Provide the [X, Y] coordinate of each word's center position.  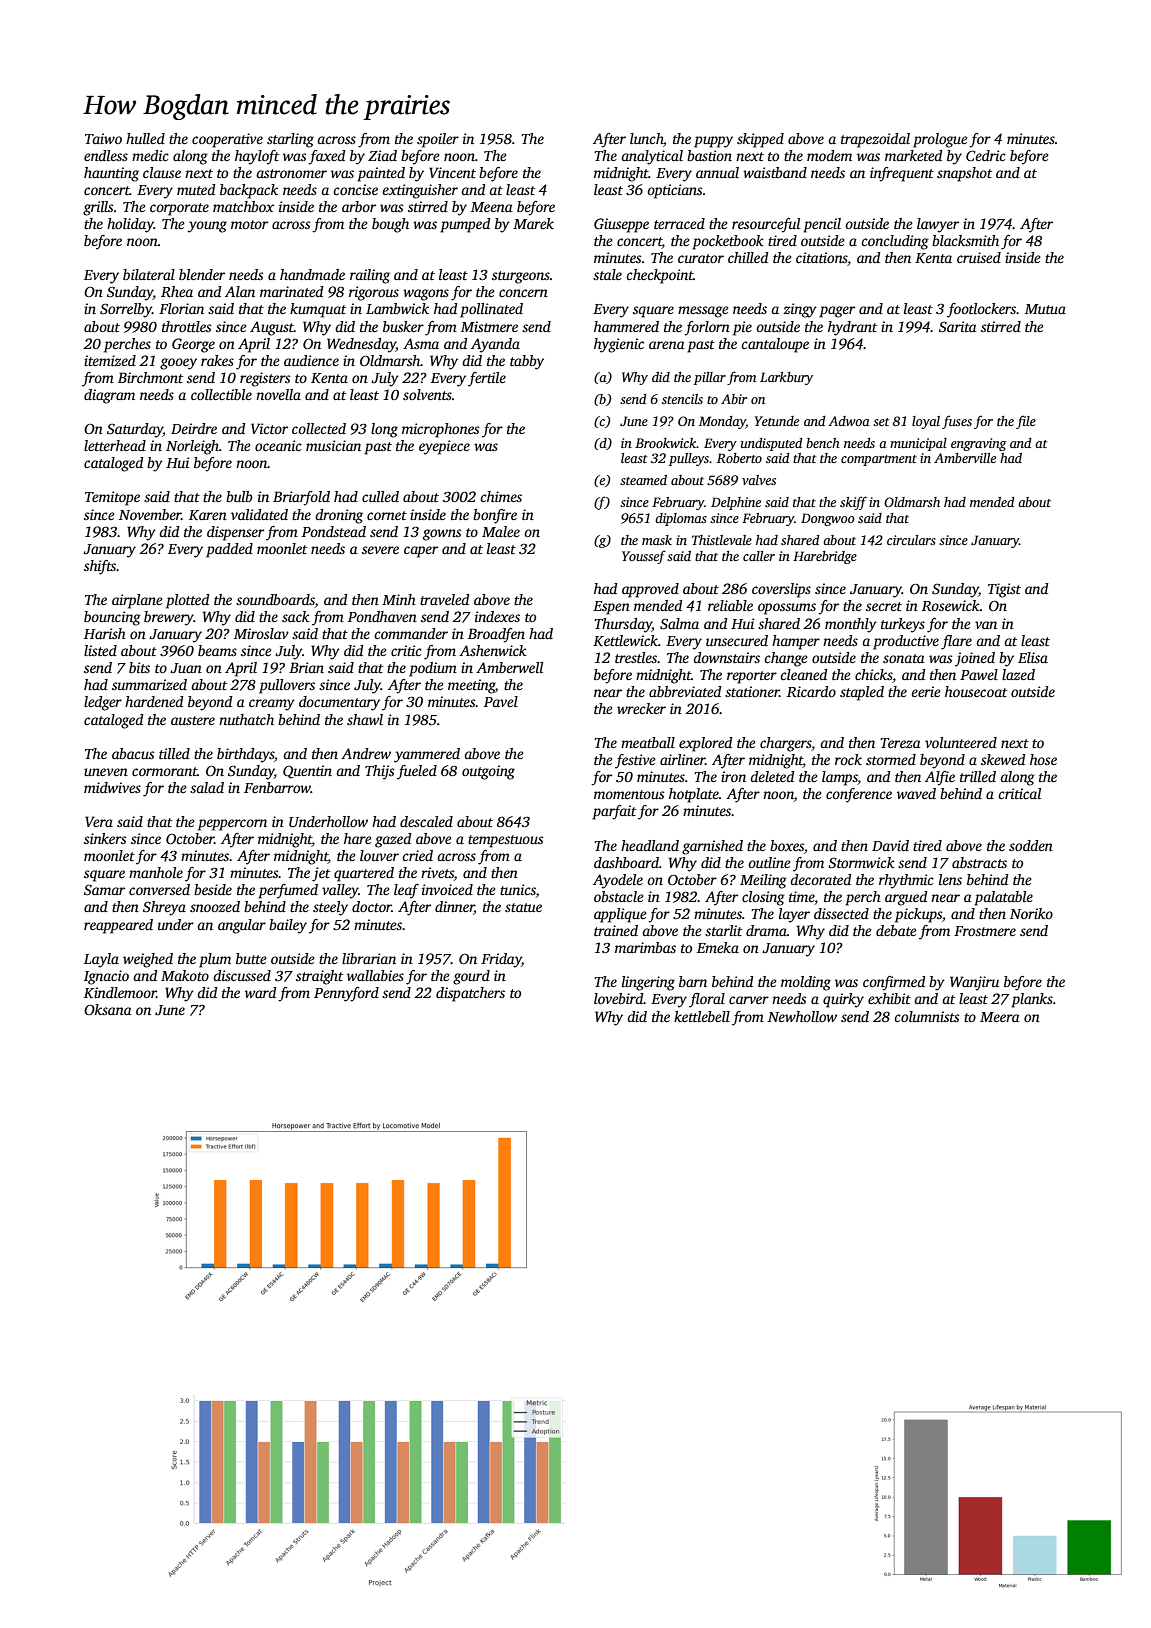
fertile [487, 379]
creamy [272, 705]
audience [311, 360]
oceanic [278, 445]
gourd [471, 977]
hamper [796, 642]
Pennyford [346, 994]
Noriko [1031, 913]
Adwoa [849, 421]
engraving [978, 444]
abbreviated [685, 691]
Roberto [739, 458]
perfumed [288, 891]
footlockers [981, 310]
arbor [359, 206]
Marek [533, 223]
